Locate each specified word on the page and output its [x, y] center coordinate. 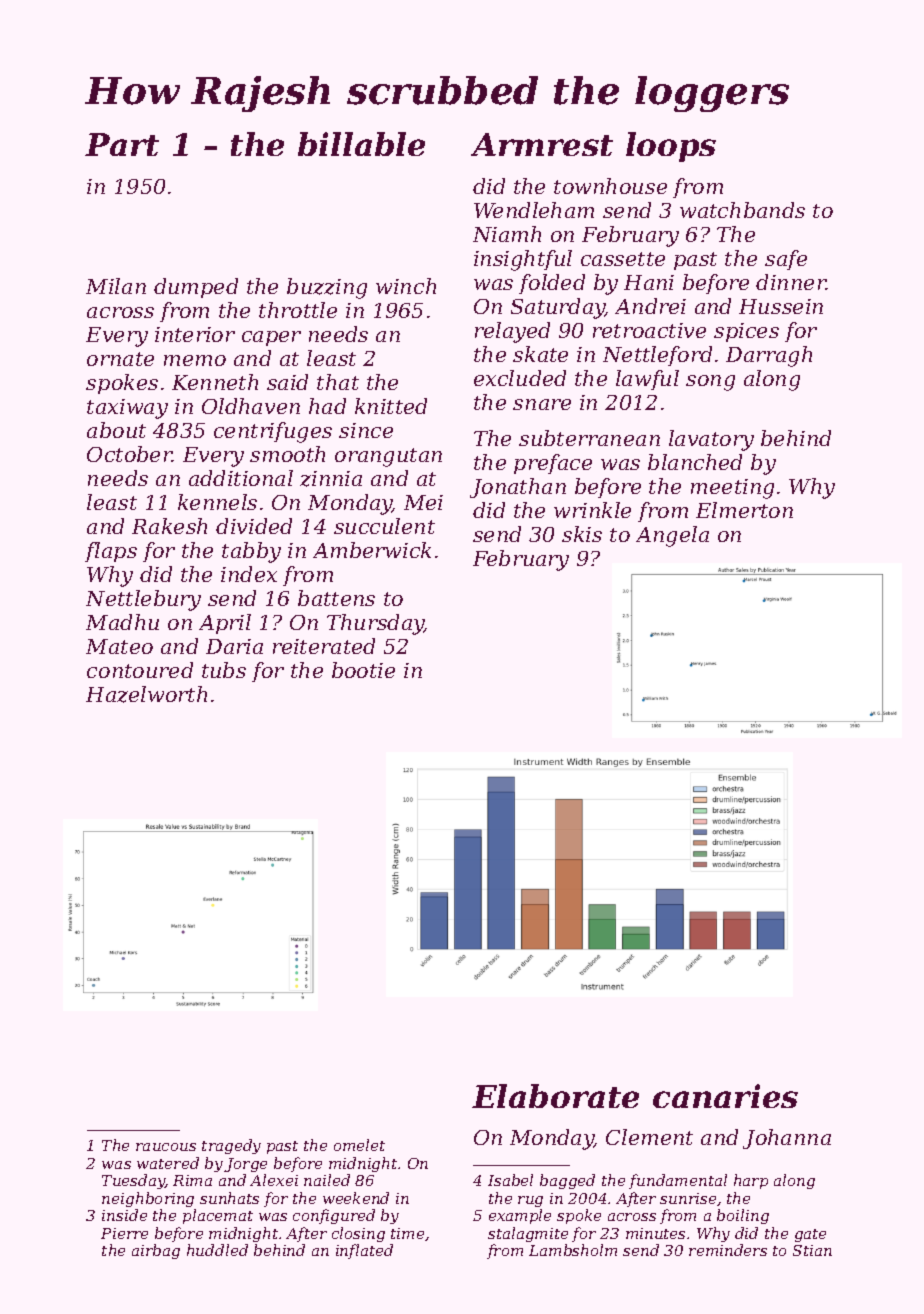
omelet [359, 1145]
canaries [725, 1096]
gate [810, 1235]
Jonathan [518, 488]
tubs [224, 670]
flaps [111, 552]
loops [671, 147]
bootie [363, 670]
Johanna [787, 1139]
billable [361, 144]
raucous [166, 1147]
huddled [217, 1250]
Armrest [542, 144]
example [520, 1216]
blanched [695, 462]
